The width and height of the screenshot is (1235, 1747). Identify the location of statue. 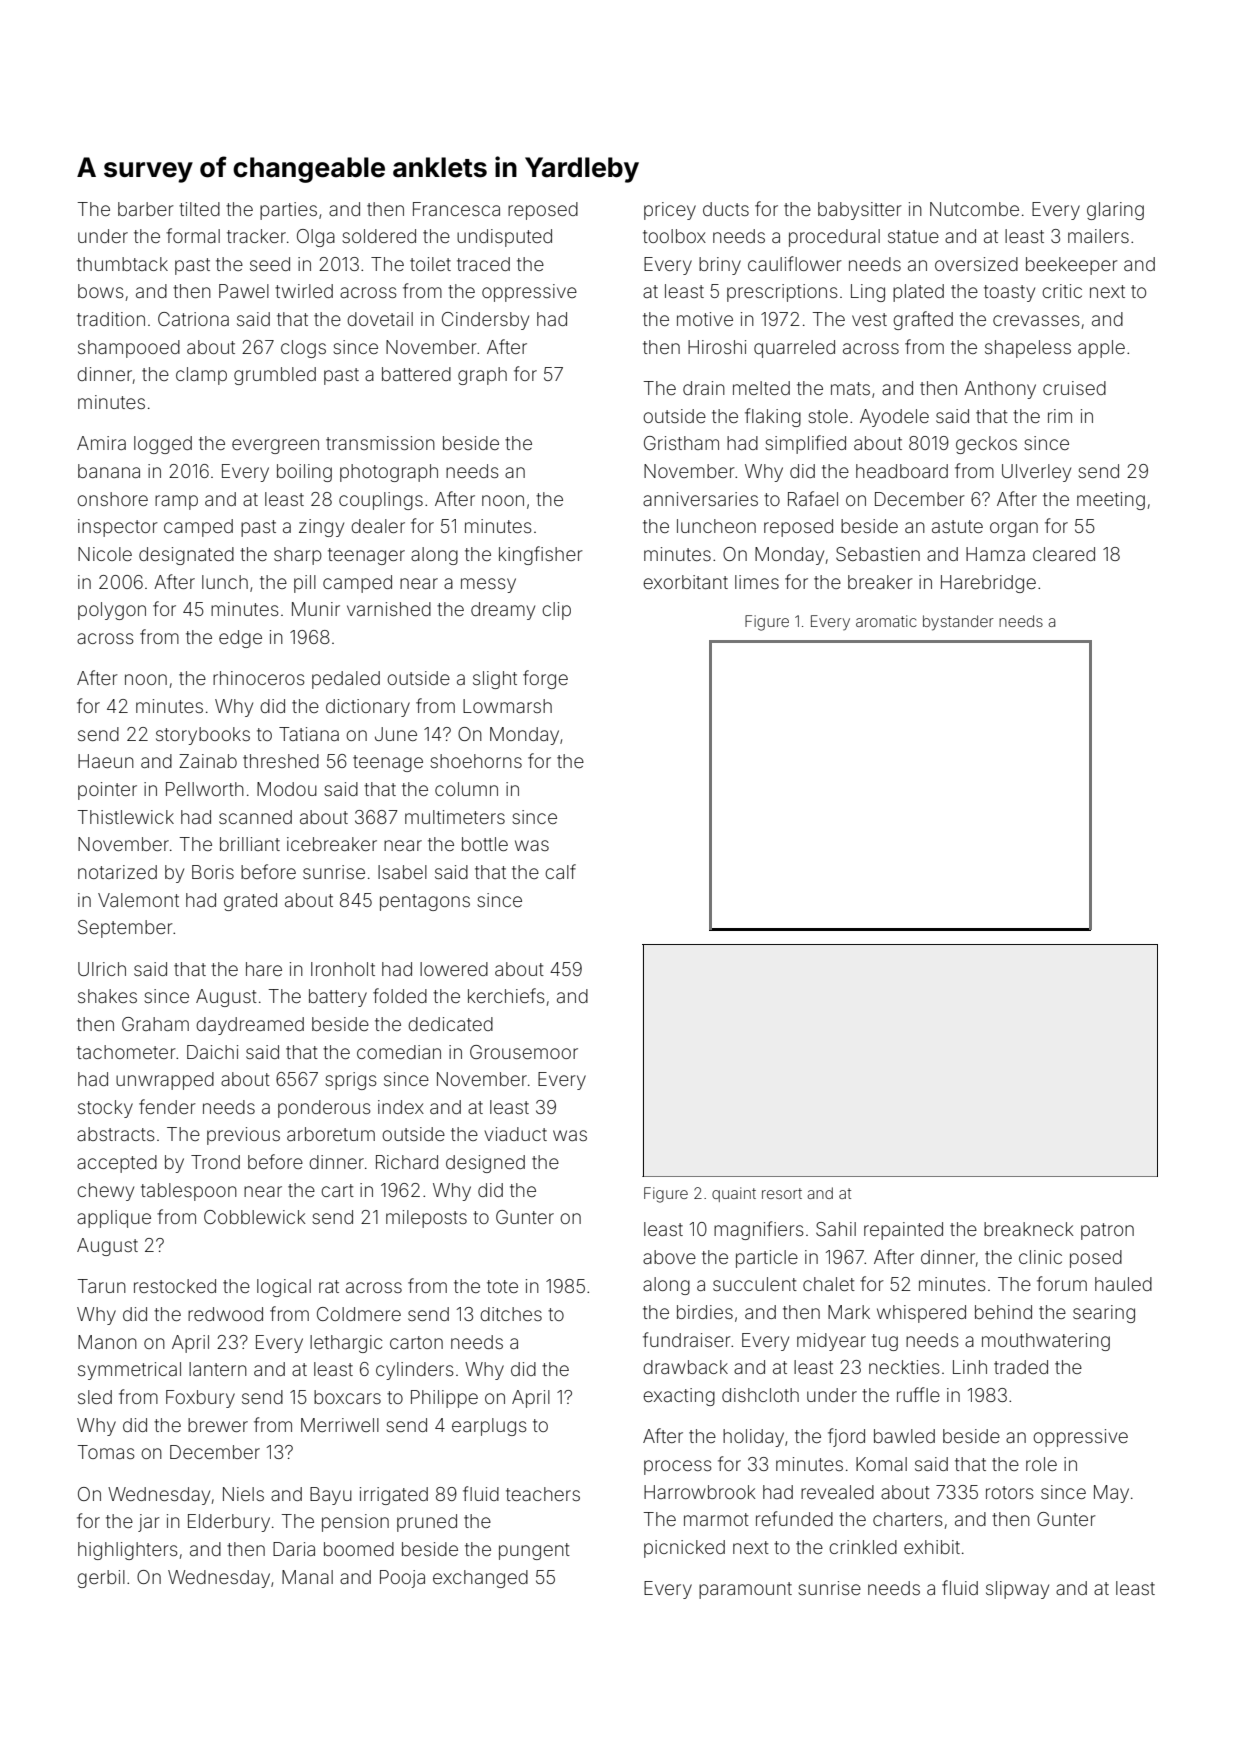
(913, 236).
